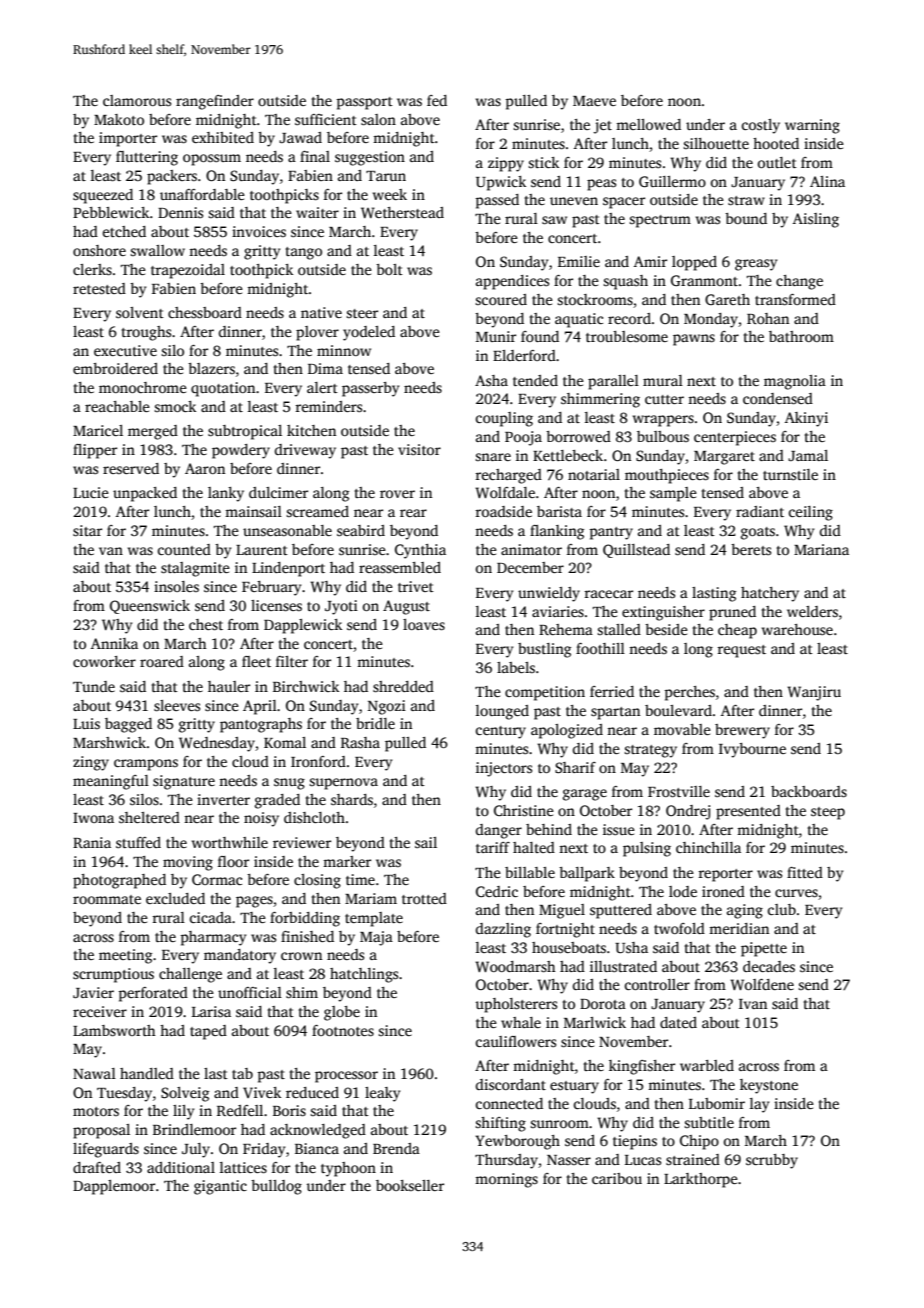 Image resolution: width=924 pixels, height=1308 pixels. Describe the element at coordinates (504, 419) in the screenshot. I see `coupling` at that location.
